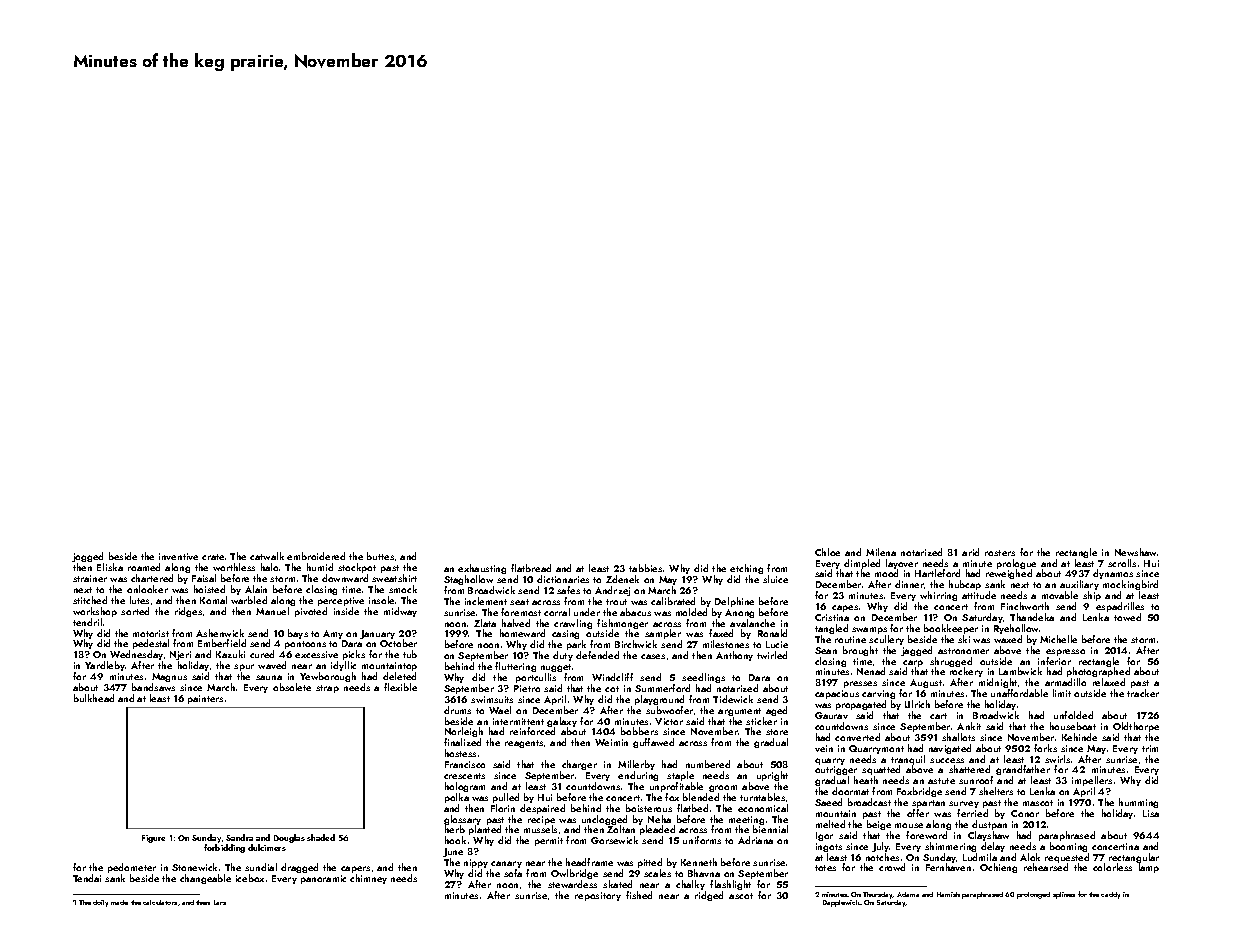 The width and height of the document is (1233, 952). Describe the element at coordinates (997, 684) in the document. I see `midnight` at that location.
